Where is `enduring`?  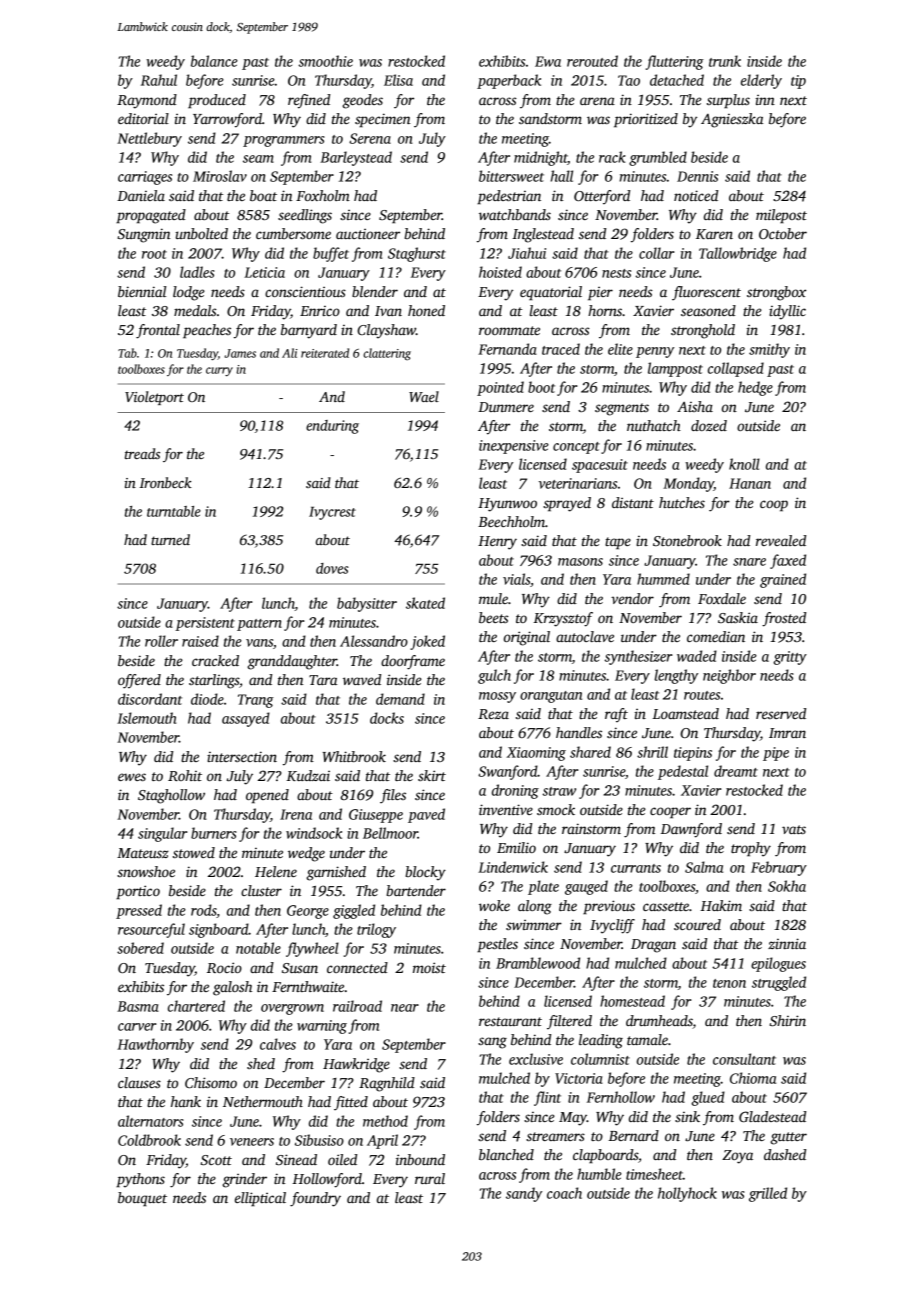 enduring is located at coordinates (332, 427).
